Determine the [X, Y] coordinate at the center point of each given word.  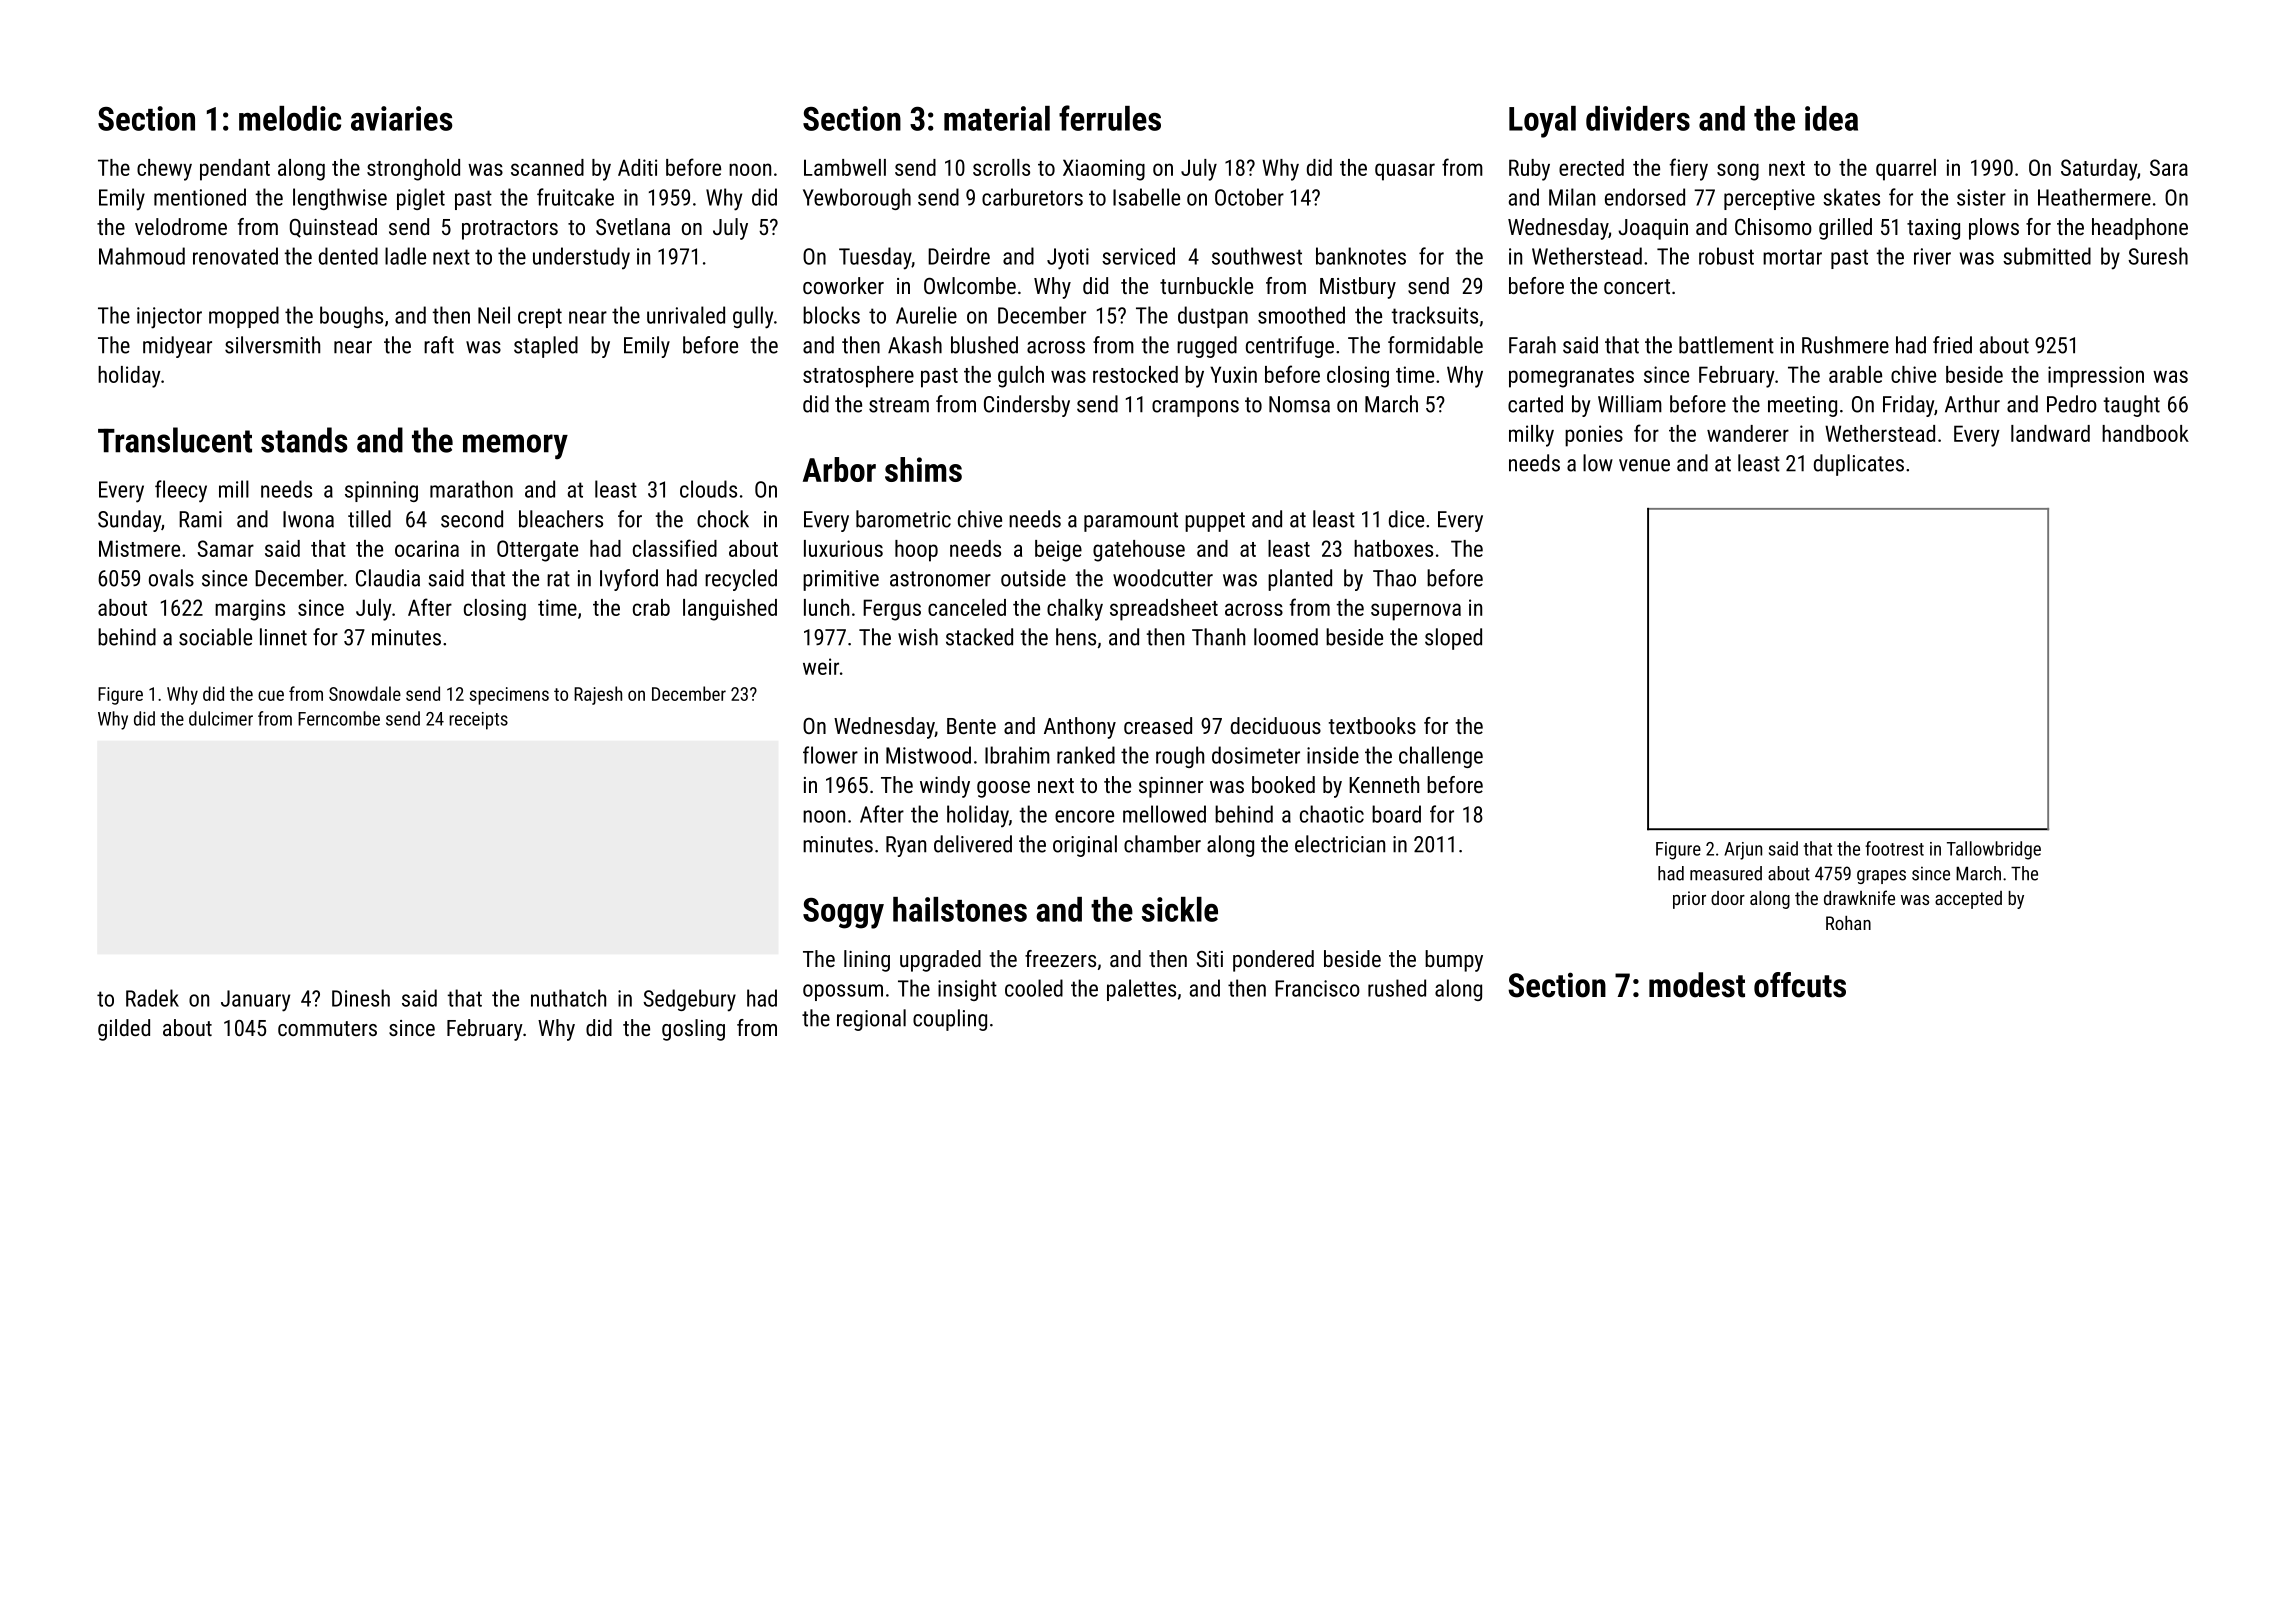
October [1249, 197]
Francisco [1317, 988]
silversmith [272, 345]
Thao [1394, 578]
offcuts [1800, 985]
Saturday [2099, 170]
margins [250, 610]
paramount [1131, 522]
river [1932, 256]
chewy [164, 170]
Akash [915, 345]
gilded [124, 1030]
